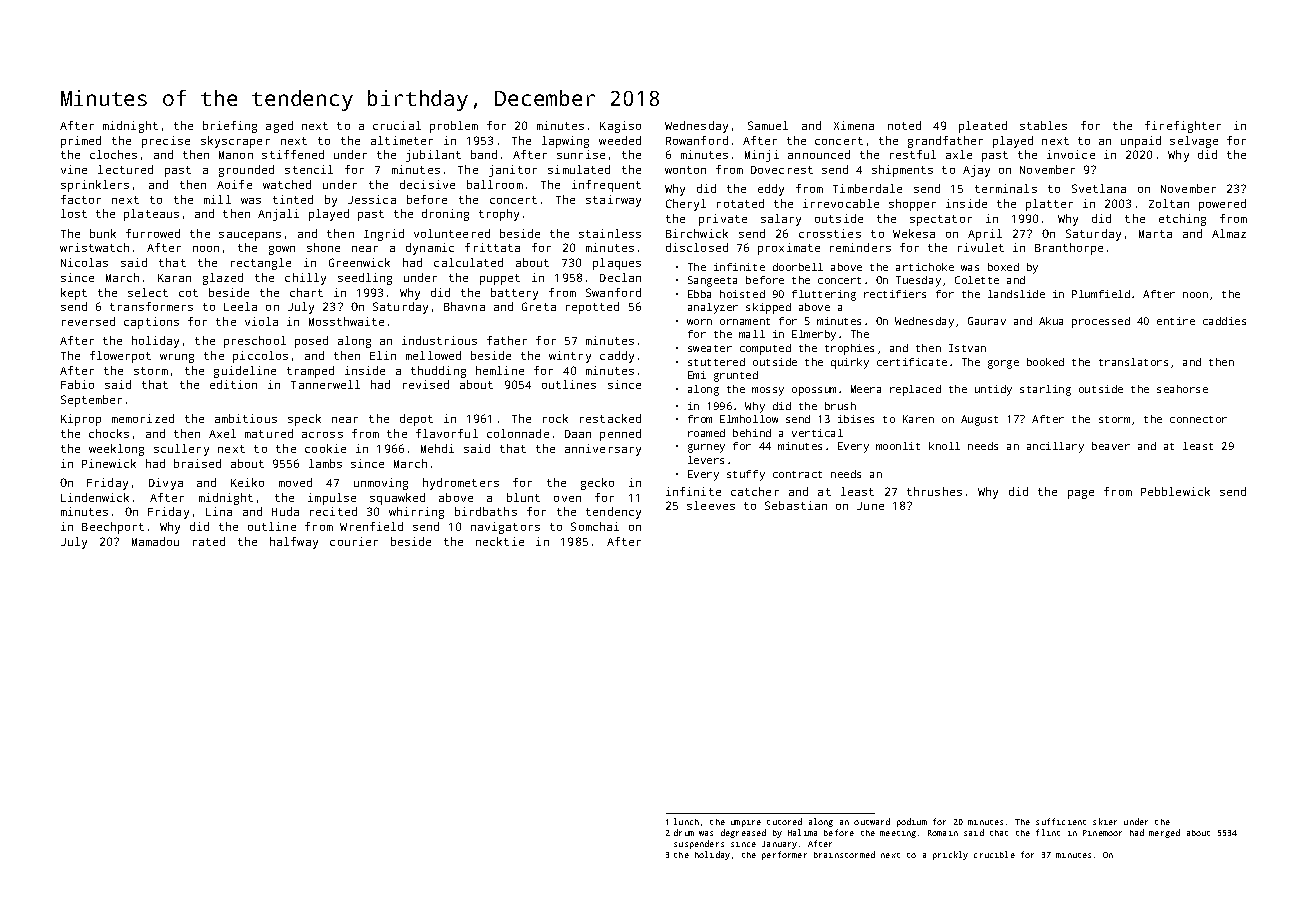 The width and height of the screenshot is (1308, 924). I want to click on Mamadou, so click(155, 541).
